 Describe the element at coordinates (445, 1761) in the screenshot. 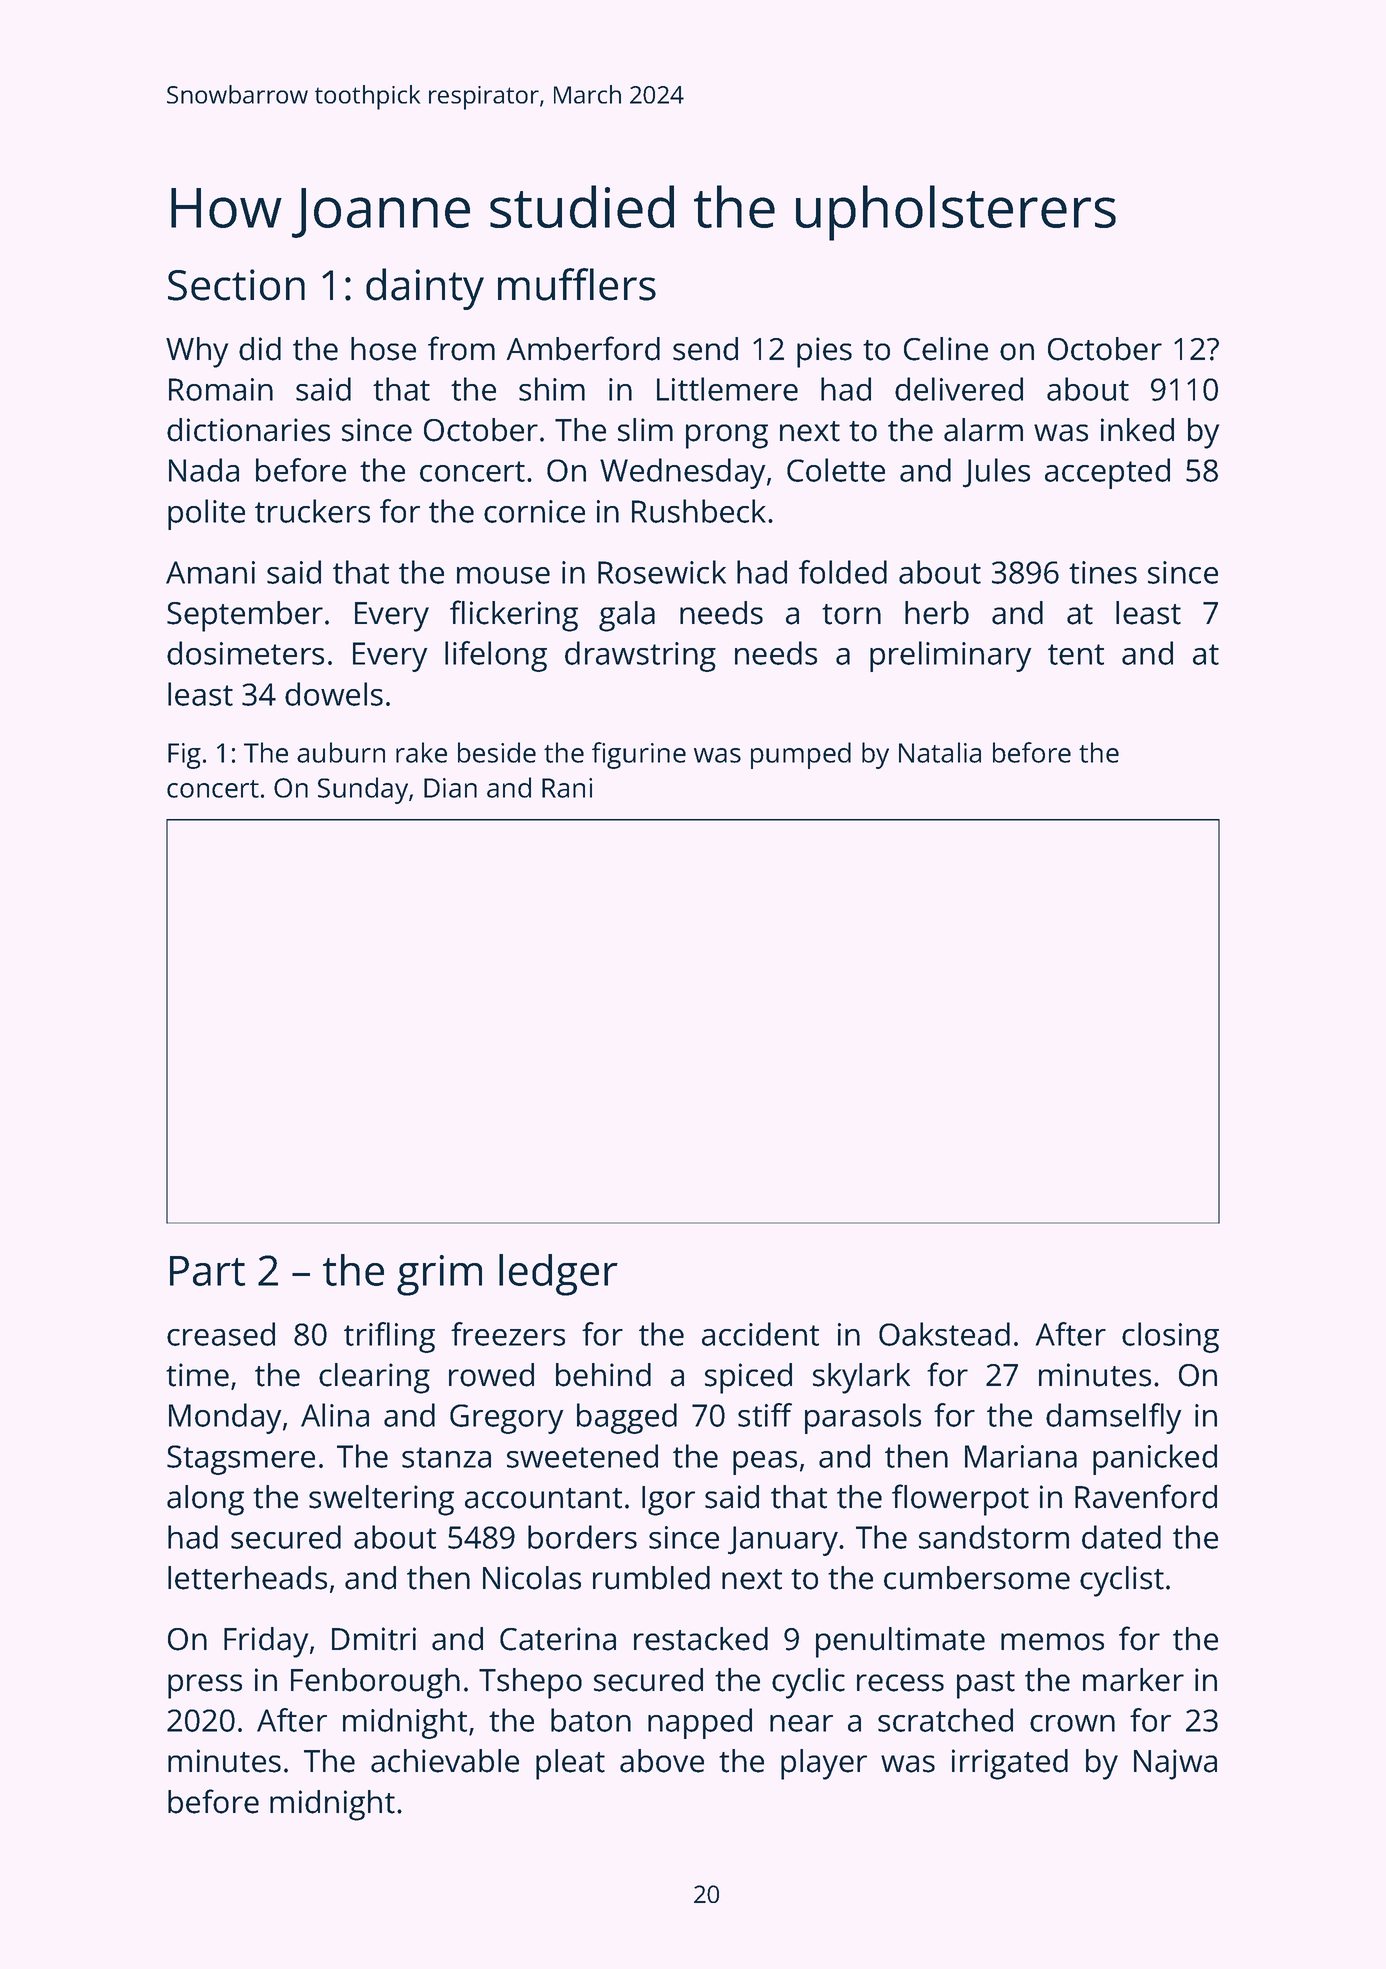

I see `achievable` at that location.
